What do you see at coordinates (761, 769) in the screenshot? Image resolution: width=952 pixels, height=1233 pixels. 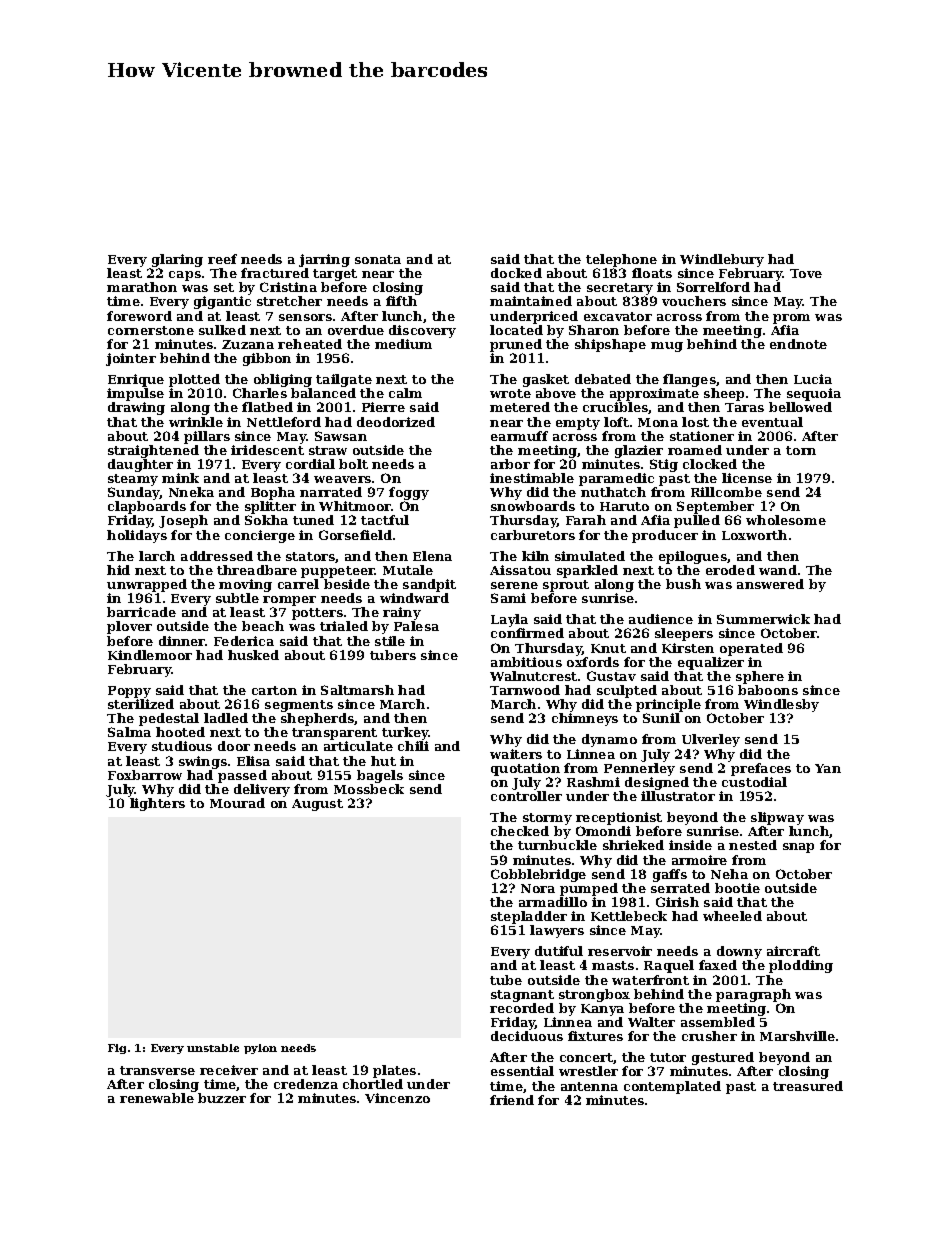 I see `prefaces` at bounding box center [761, 769].
